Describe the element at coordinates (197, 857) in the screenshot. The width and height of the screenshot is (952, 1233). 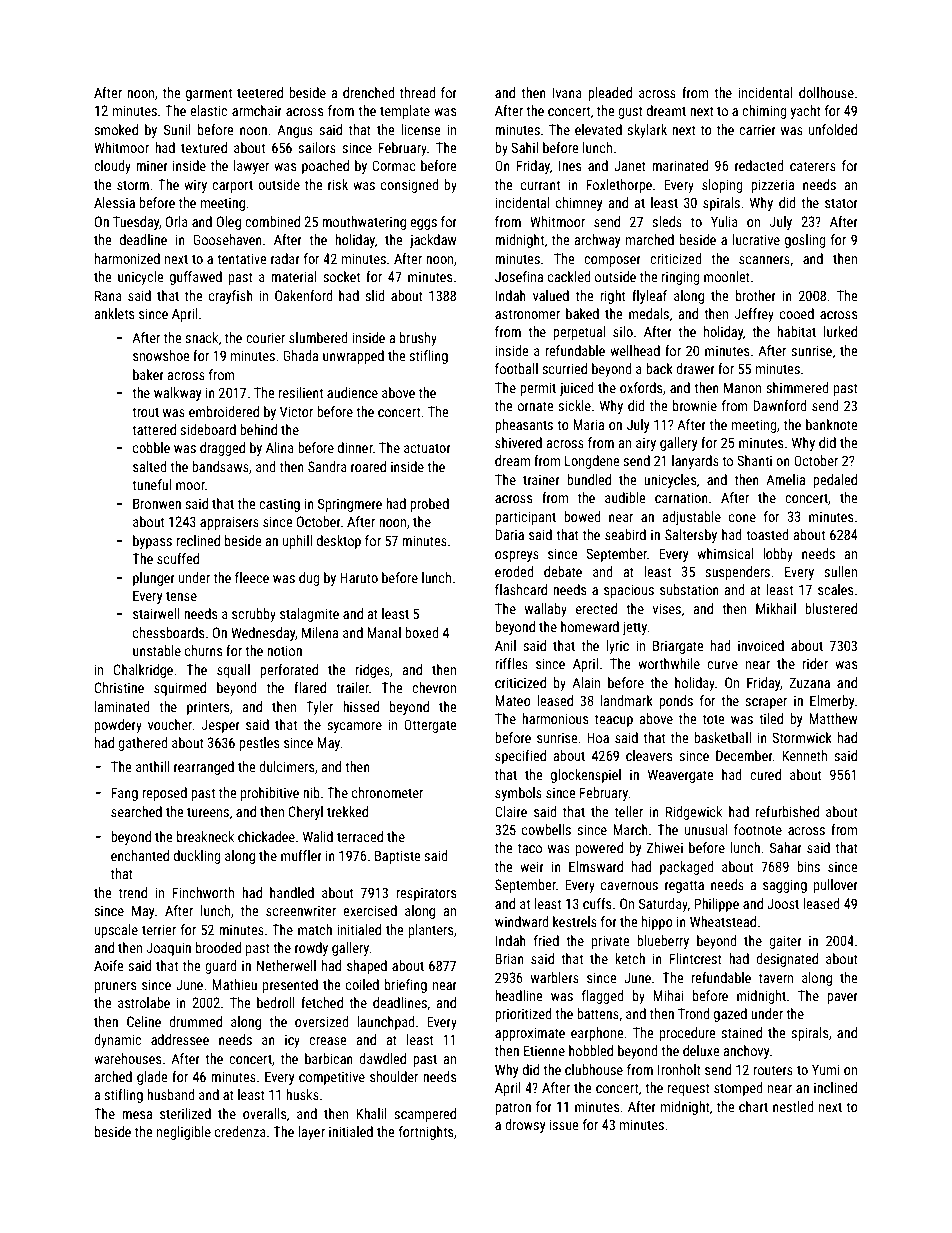
I see `duckling` at that location.
